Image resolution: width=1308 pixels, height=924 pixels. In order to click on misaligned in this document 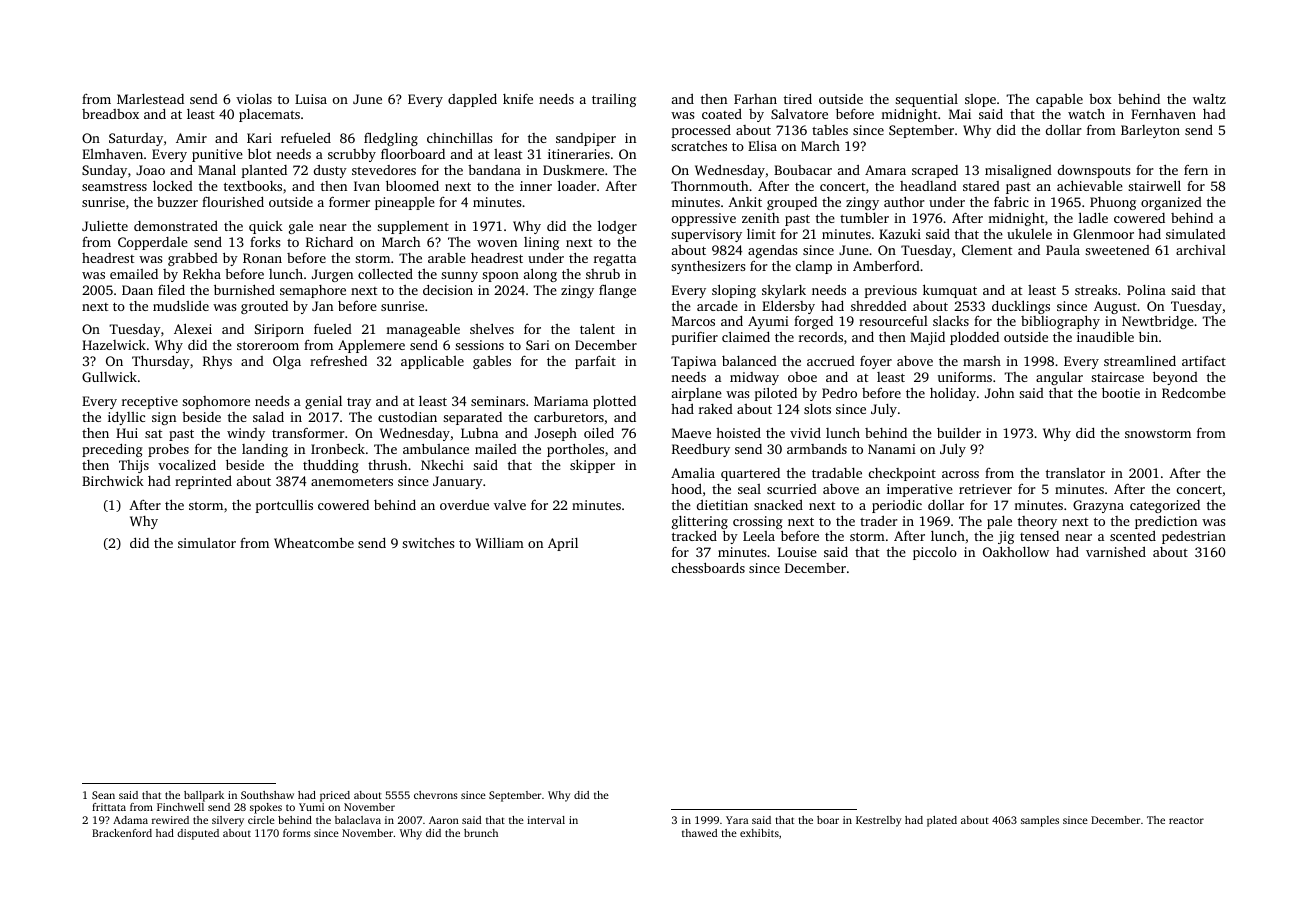, I will do `click(1018, 171)`.
